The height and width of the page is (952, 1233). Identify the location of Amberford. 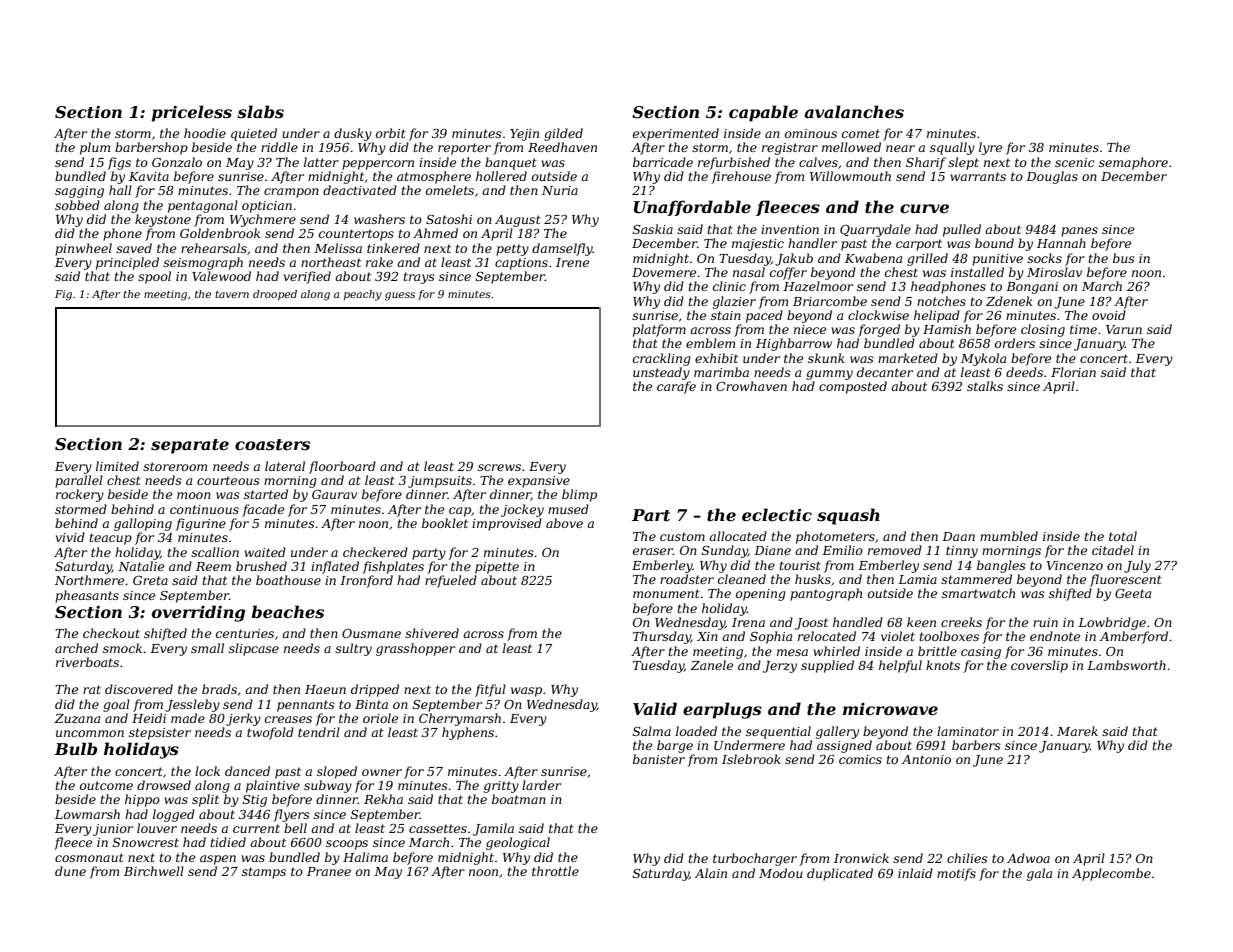
(1134, 637).
